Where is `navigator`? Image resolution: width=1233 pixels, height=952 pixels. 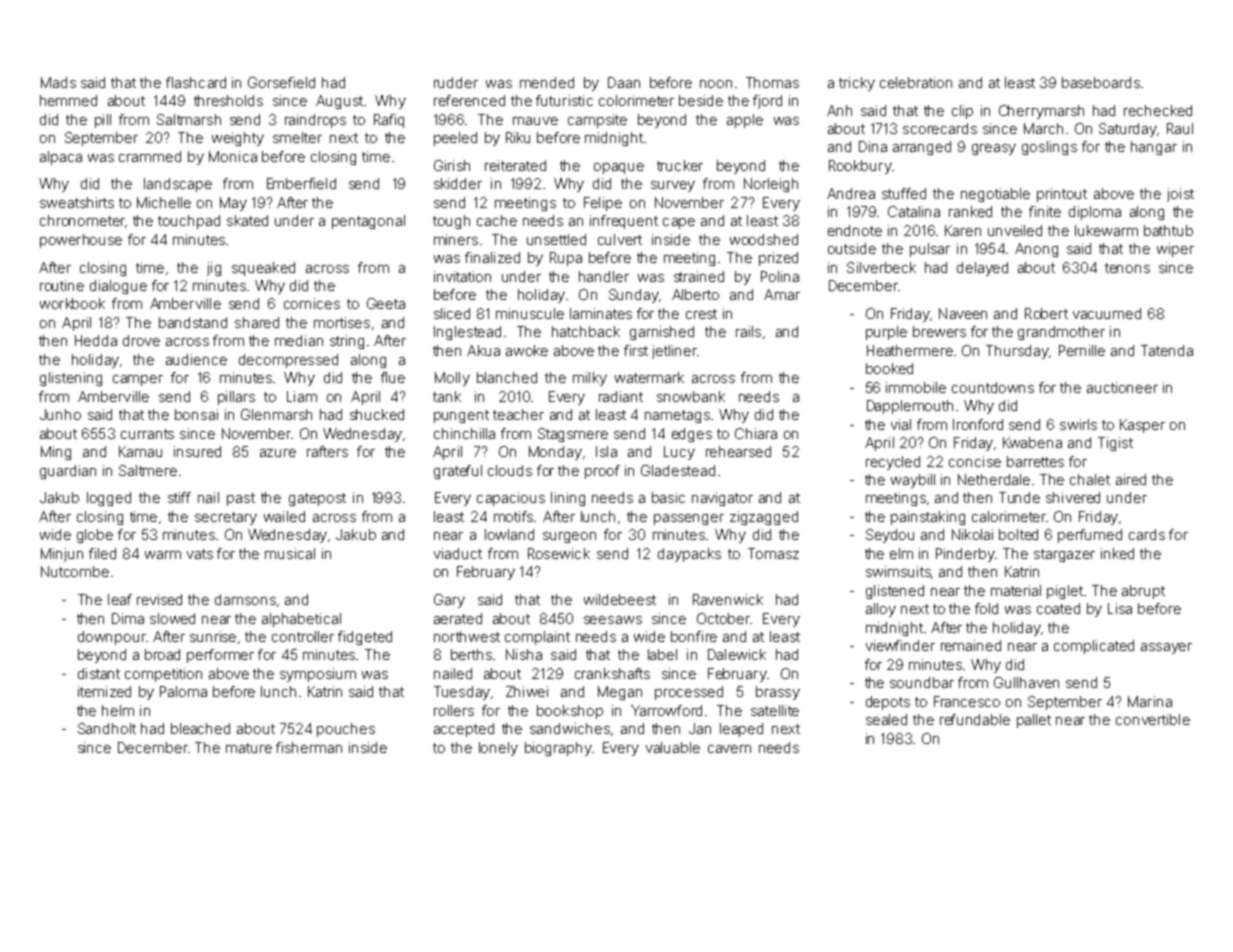
navigator is located at coordinates (722, 499).
